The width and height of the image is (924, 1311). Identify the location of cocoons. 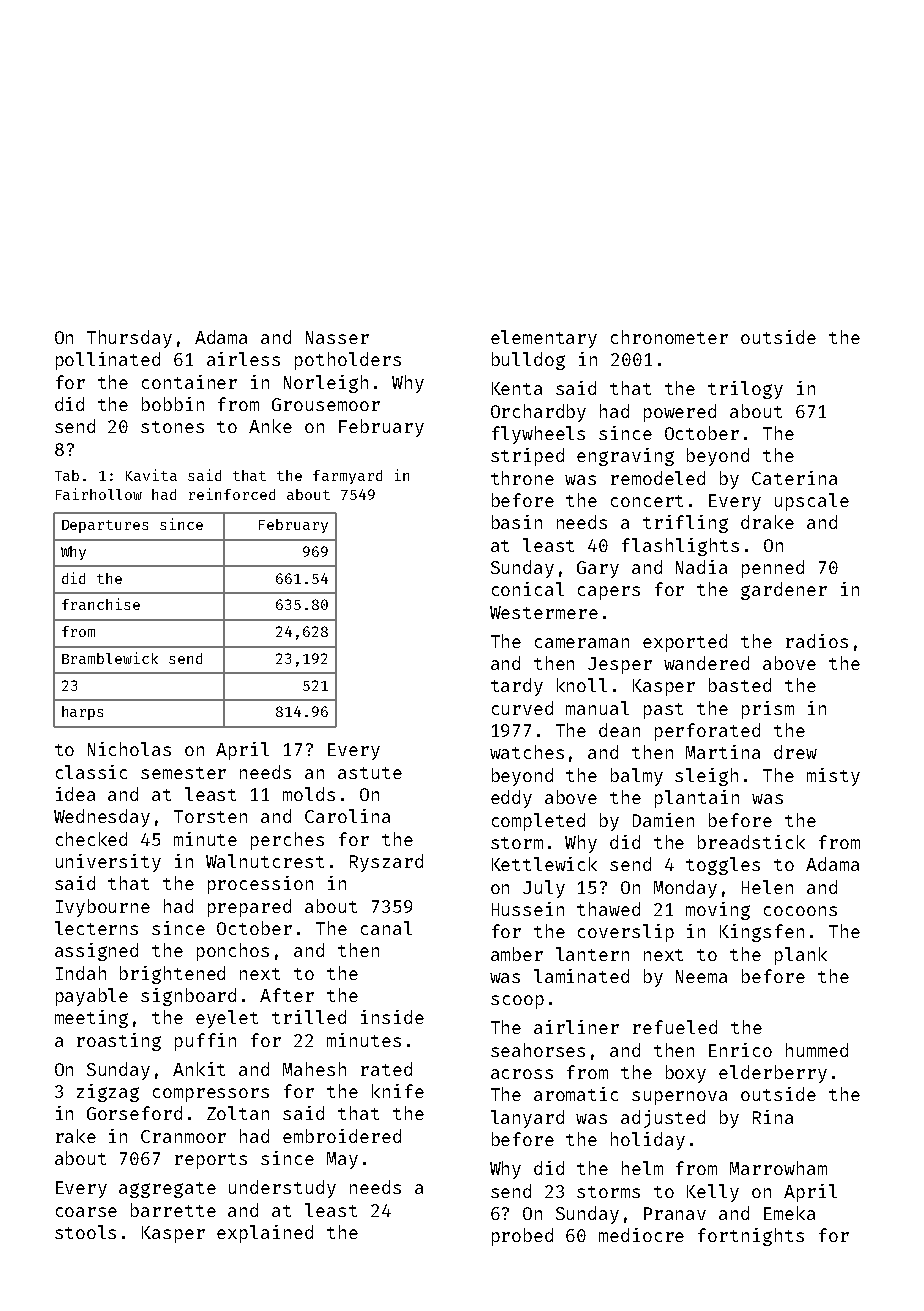
(800, 911).
